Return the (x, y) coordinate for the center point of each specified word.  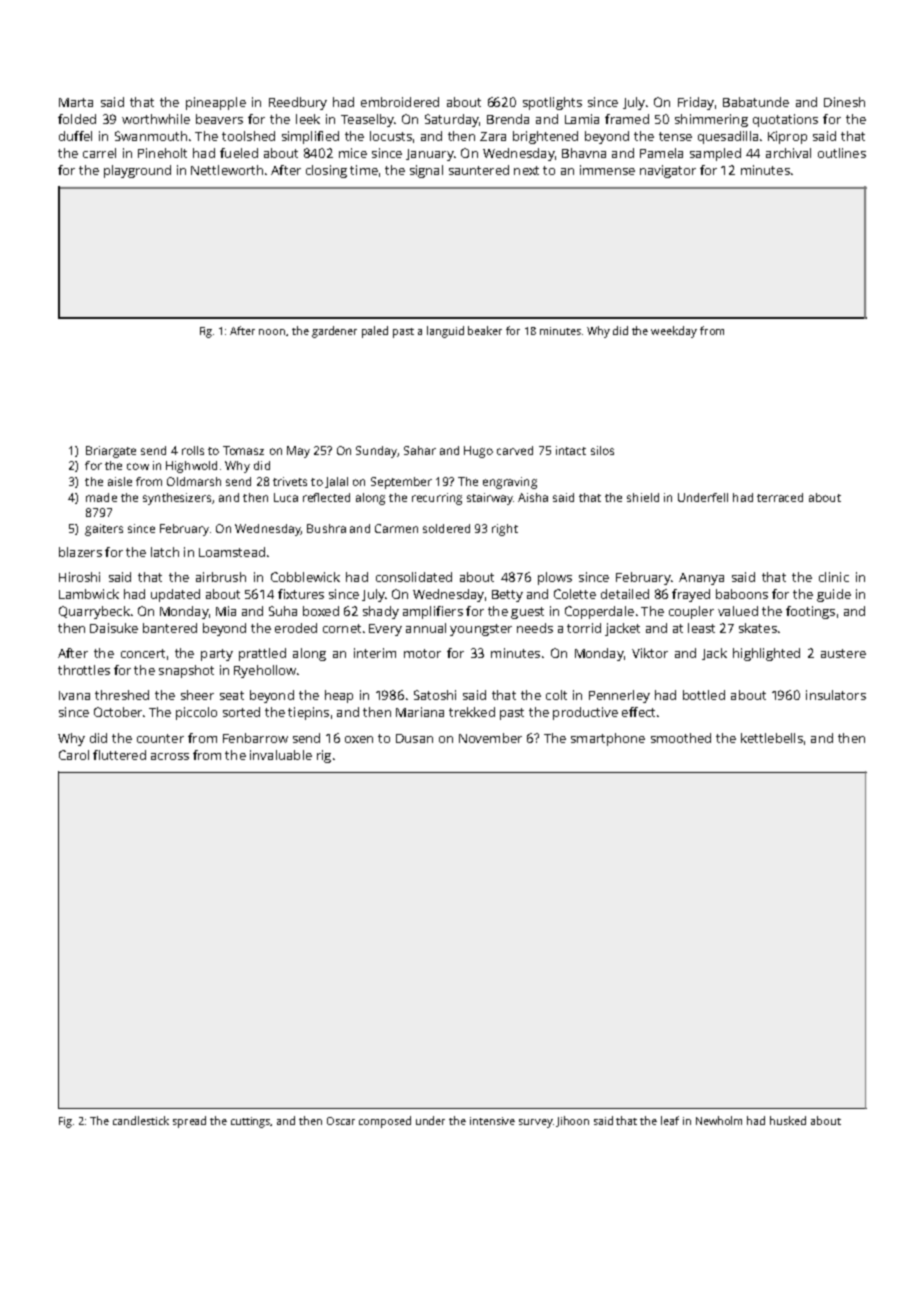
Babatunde (756, 102)
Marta (76, 102)
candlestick (141, 1120)
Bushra (326, 528)
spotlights (552, 103)
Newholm (719, 1120)
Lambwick (89, 594)
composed (385, 1122)
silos (602, 450)
